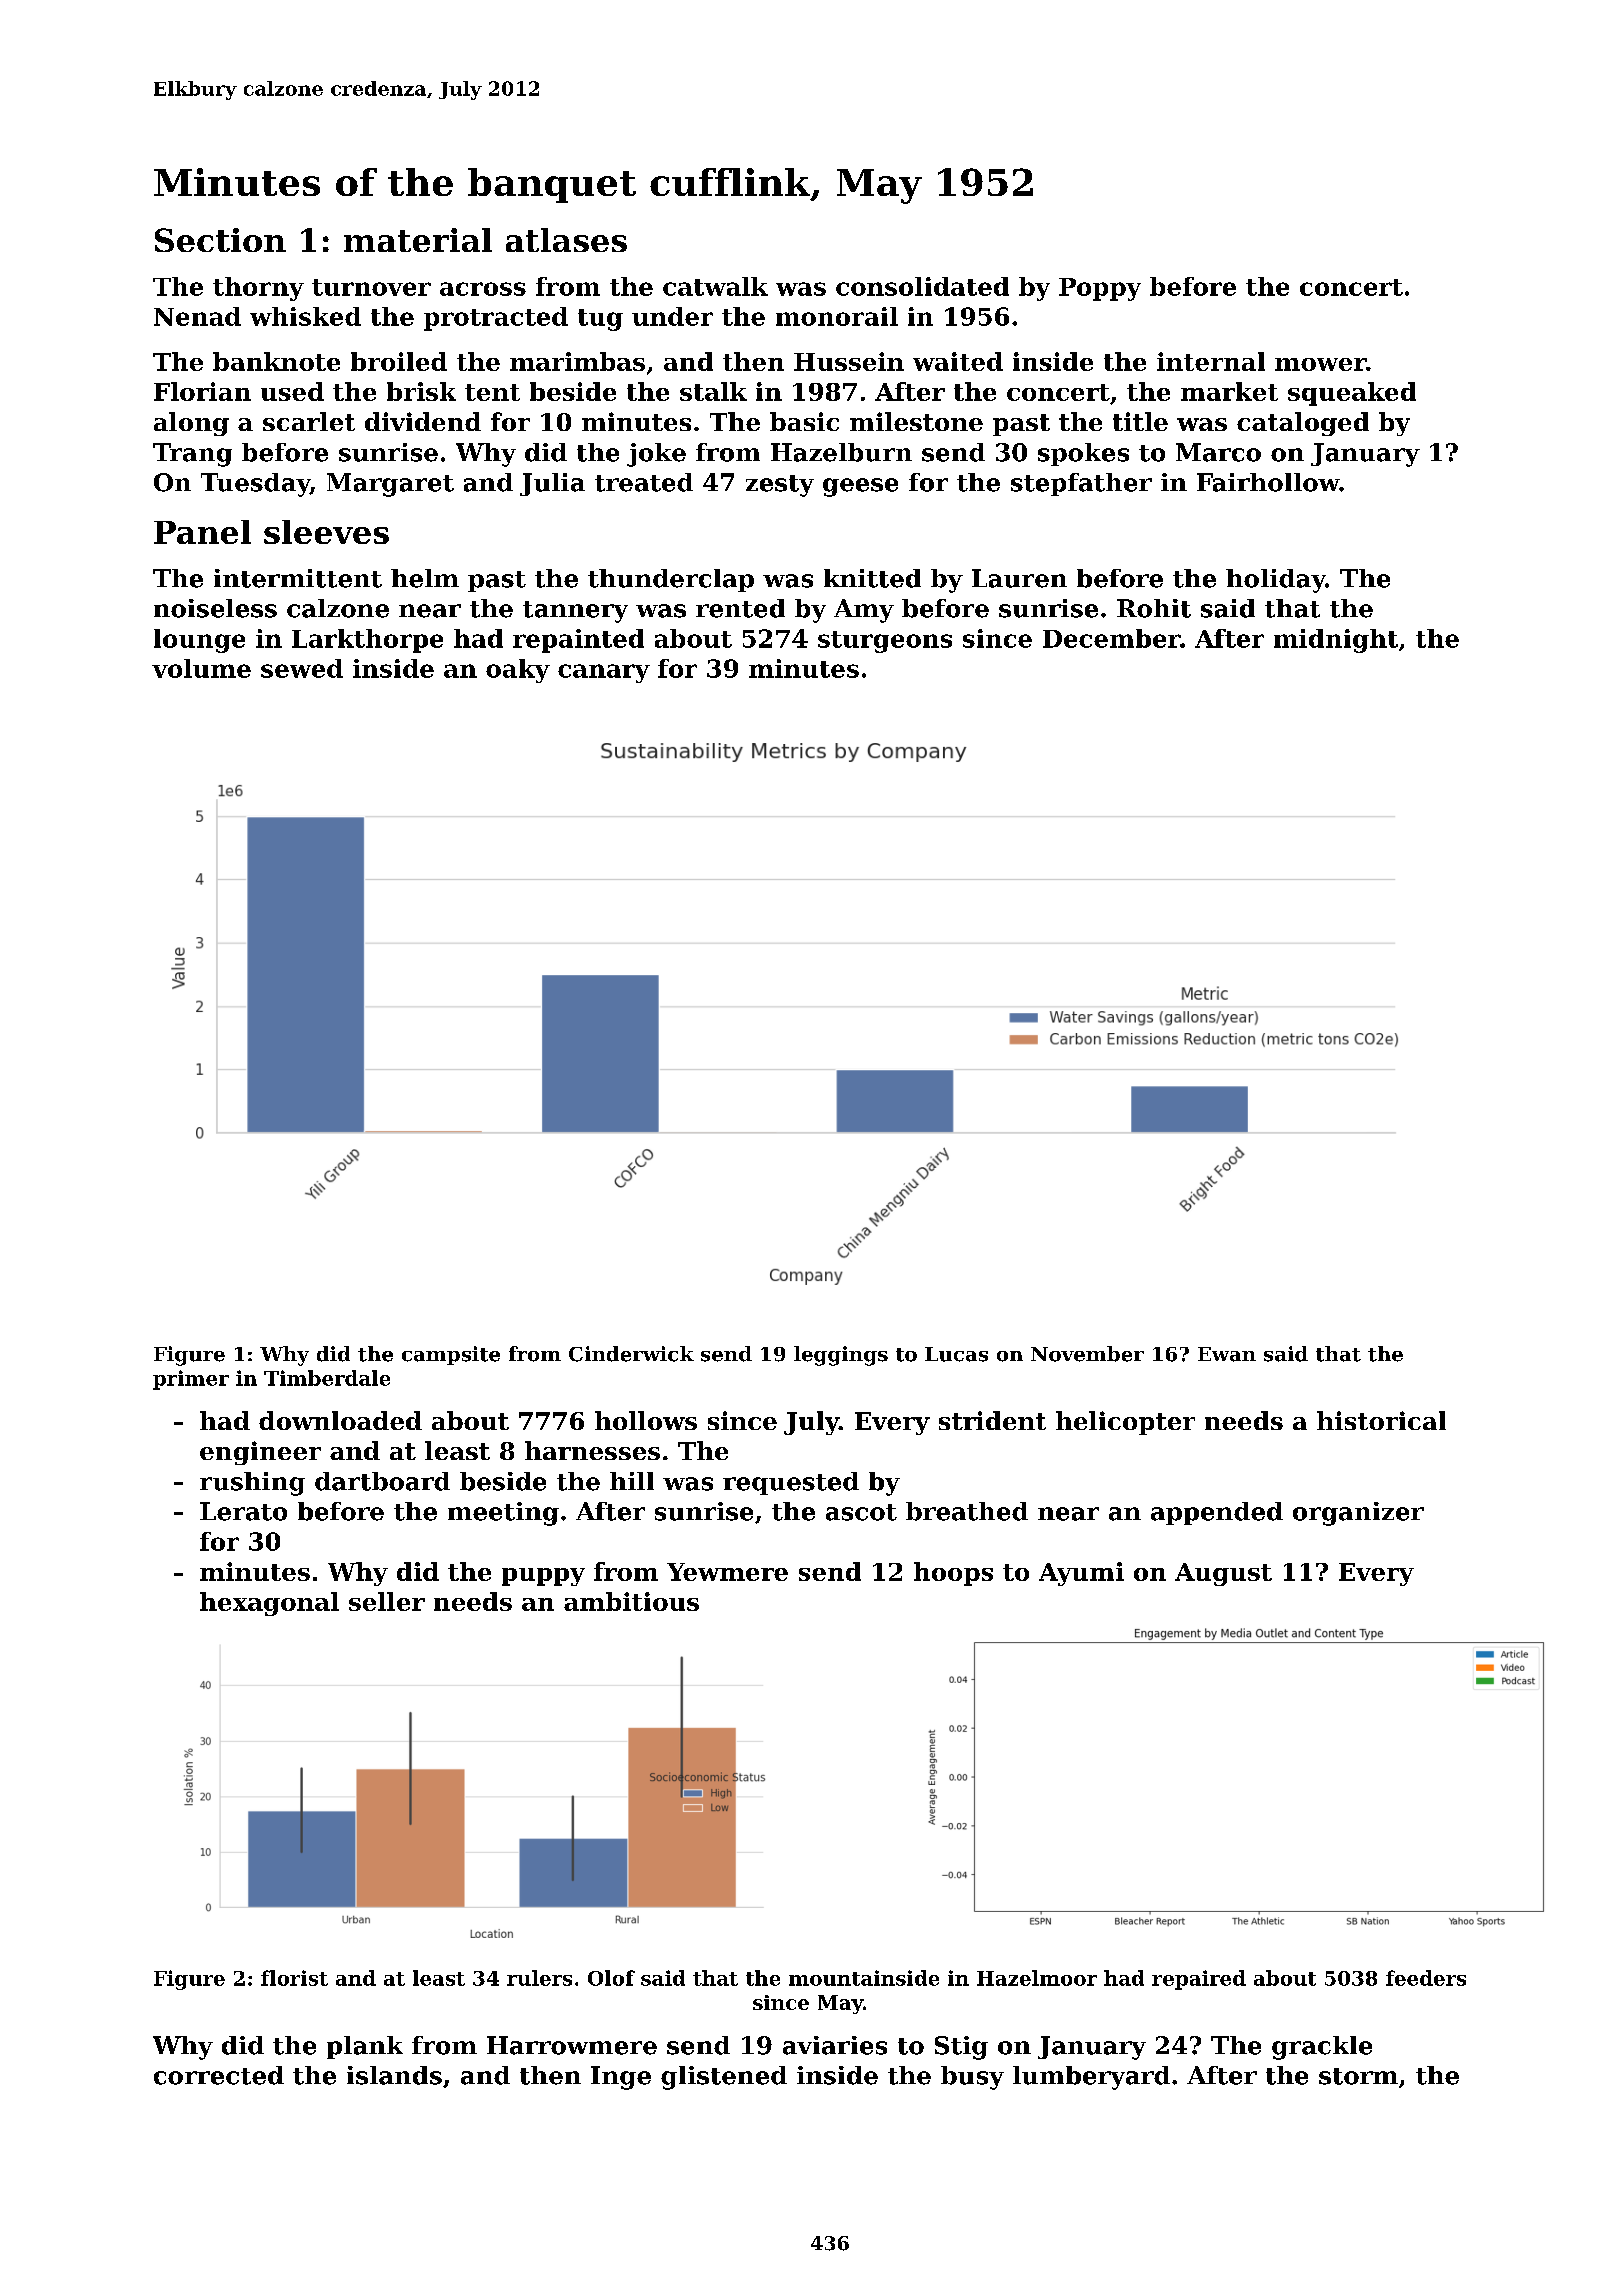  What do you see at coordinates (1336, 641) in the screenshot?
I see `midnight` at bounding box center [1336, 641].
